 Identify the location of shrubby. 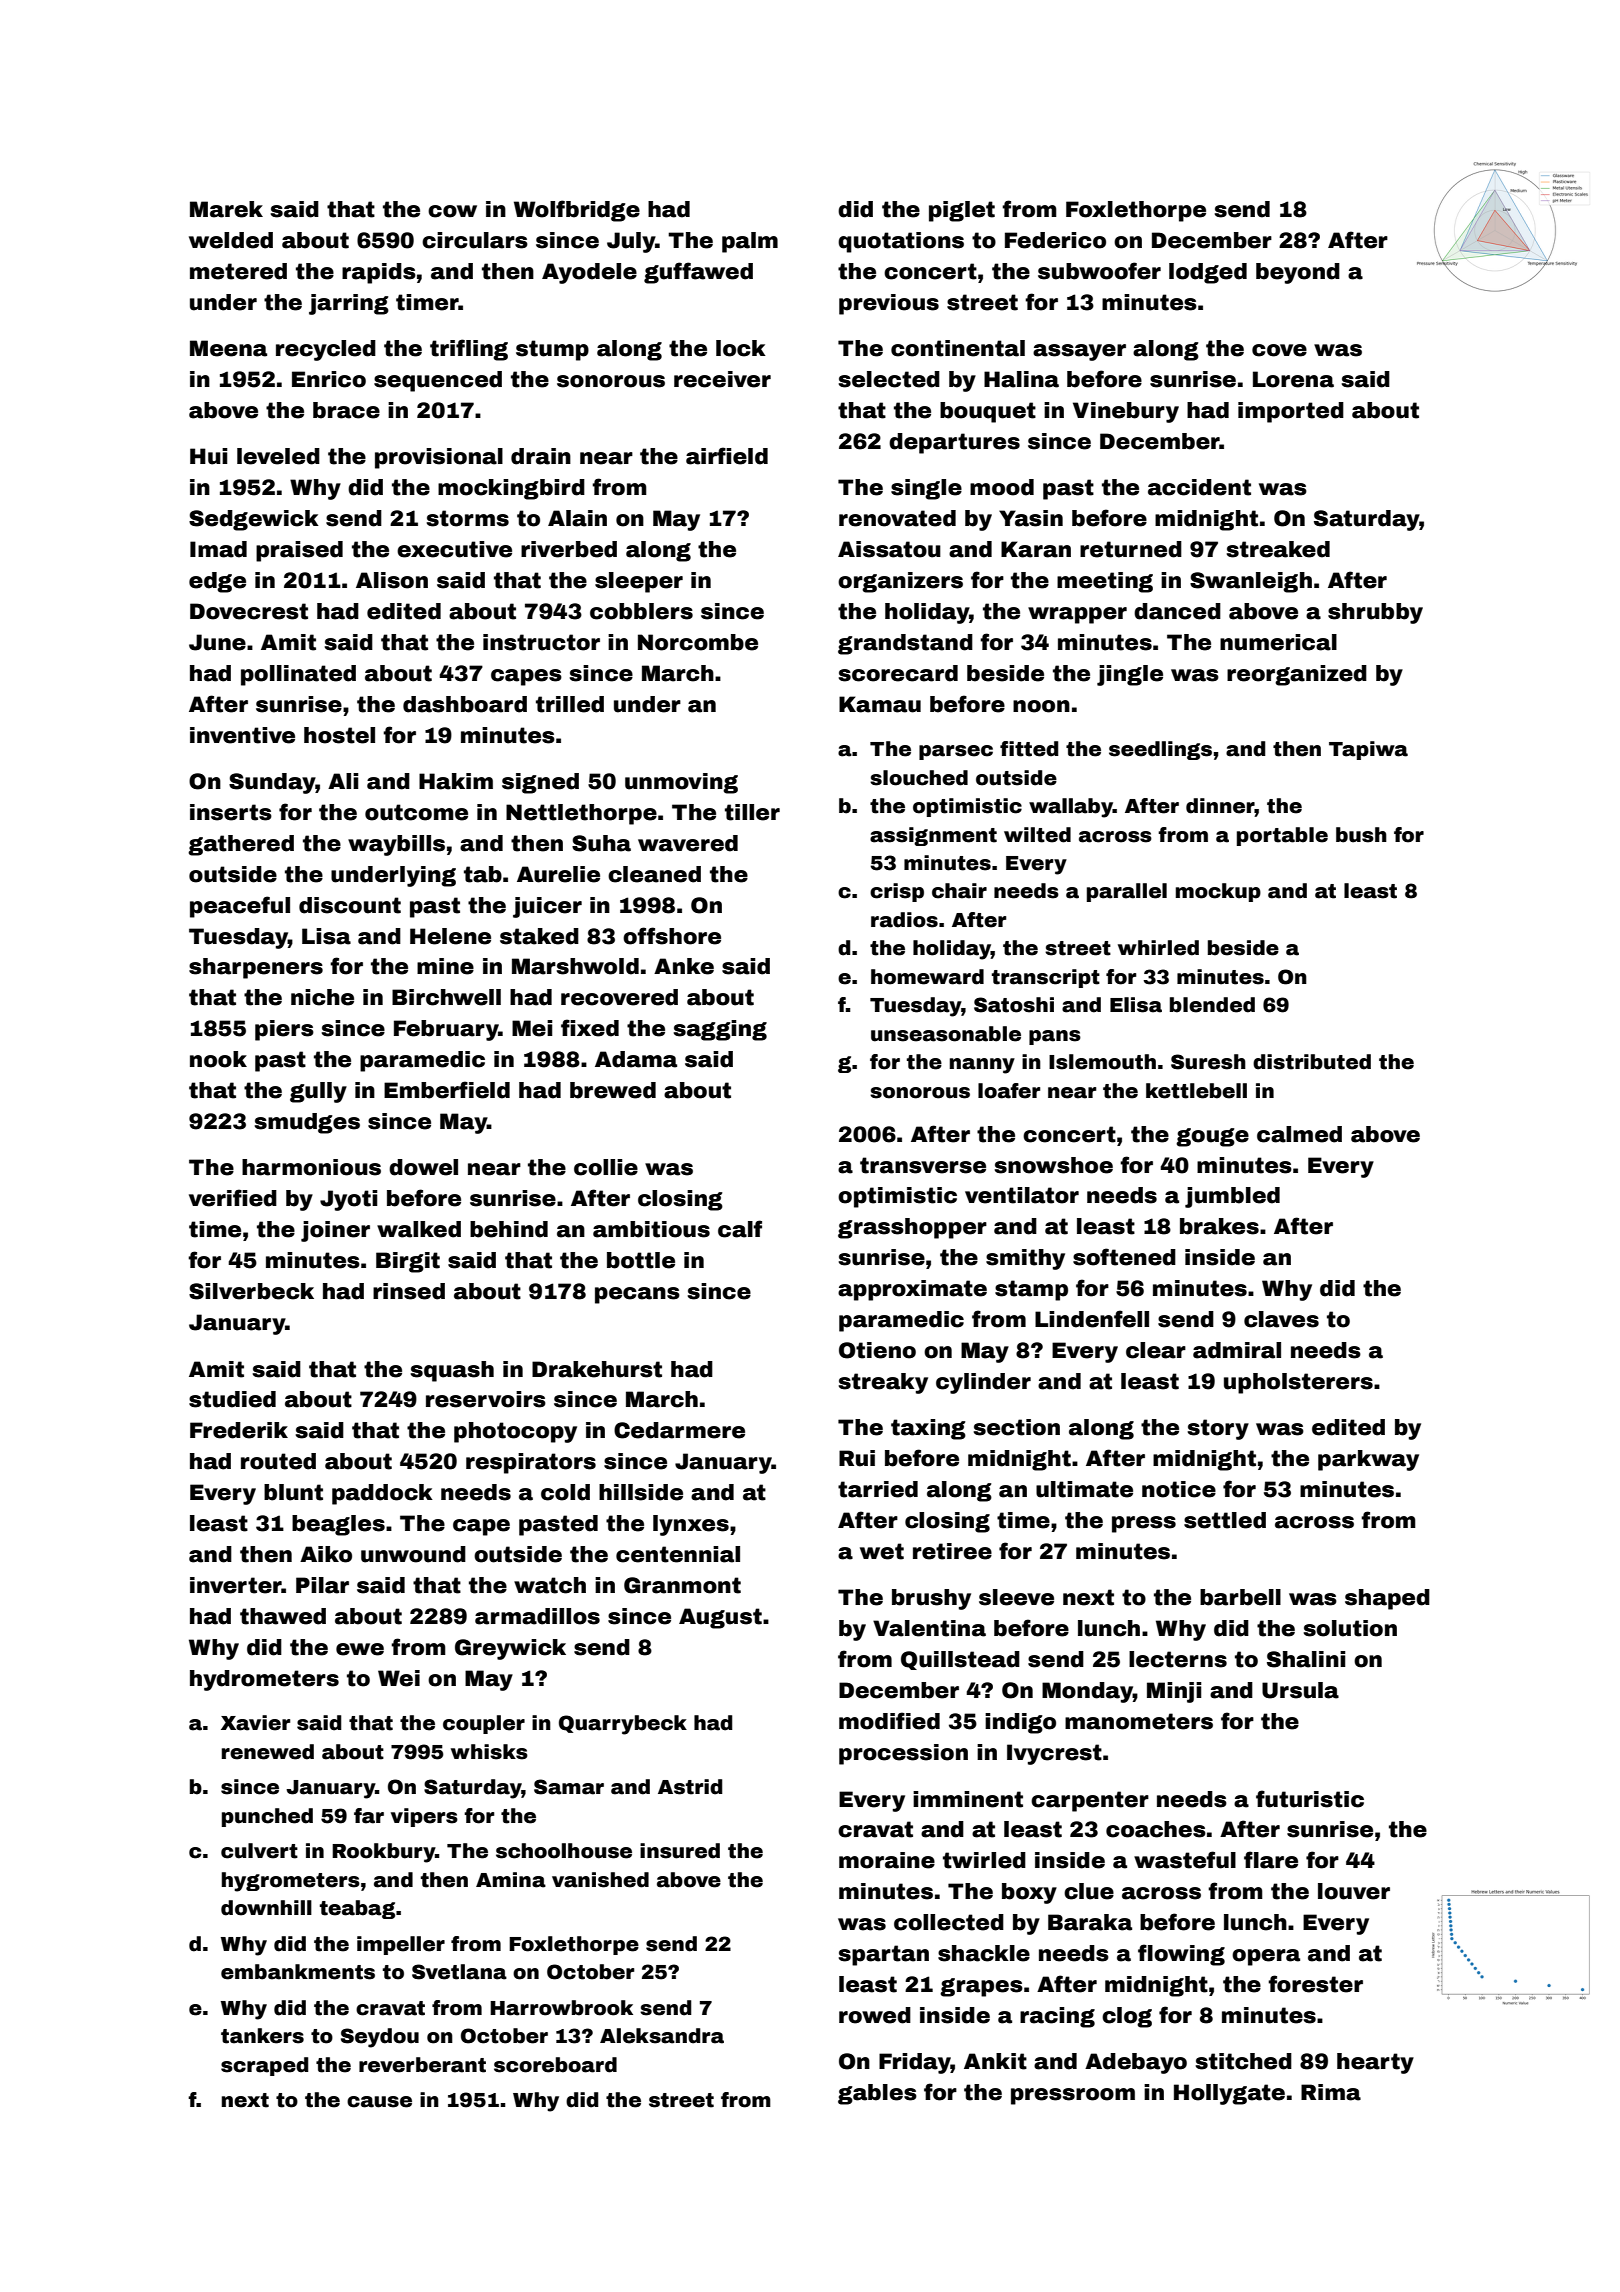
(1375, 613).
